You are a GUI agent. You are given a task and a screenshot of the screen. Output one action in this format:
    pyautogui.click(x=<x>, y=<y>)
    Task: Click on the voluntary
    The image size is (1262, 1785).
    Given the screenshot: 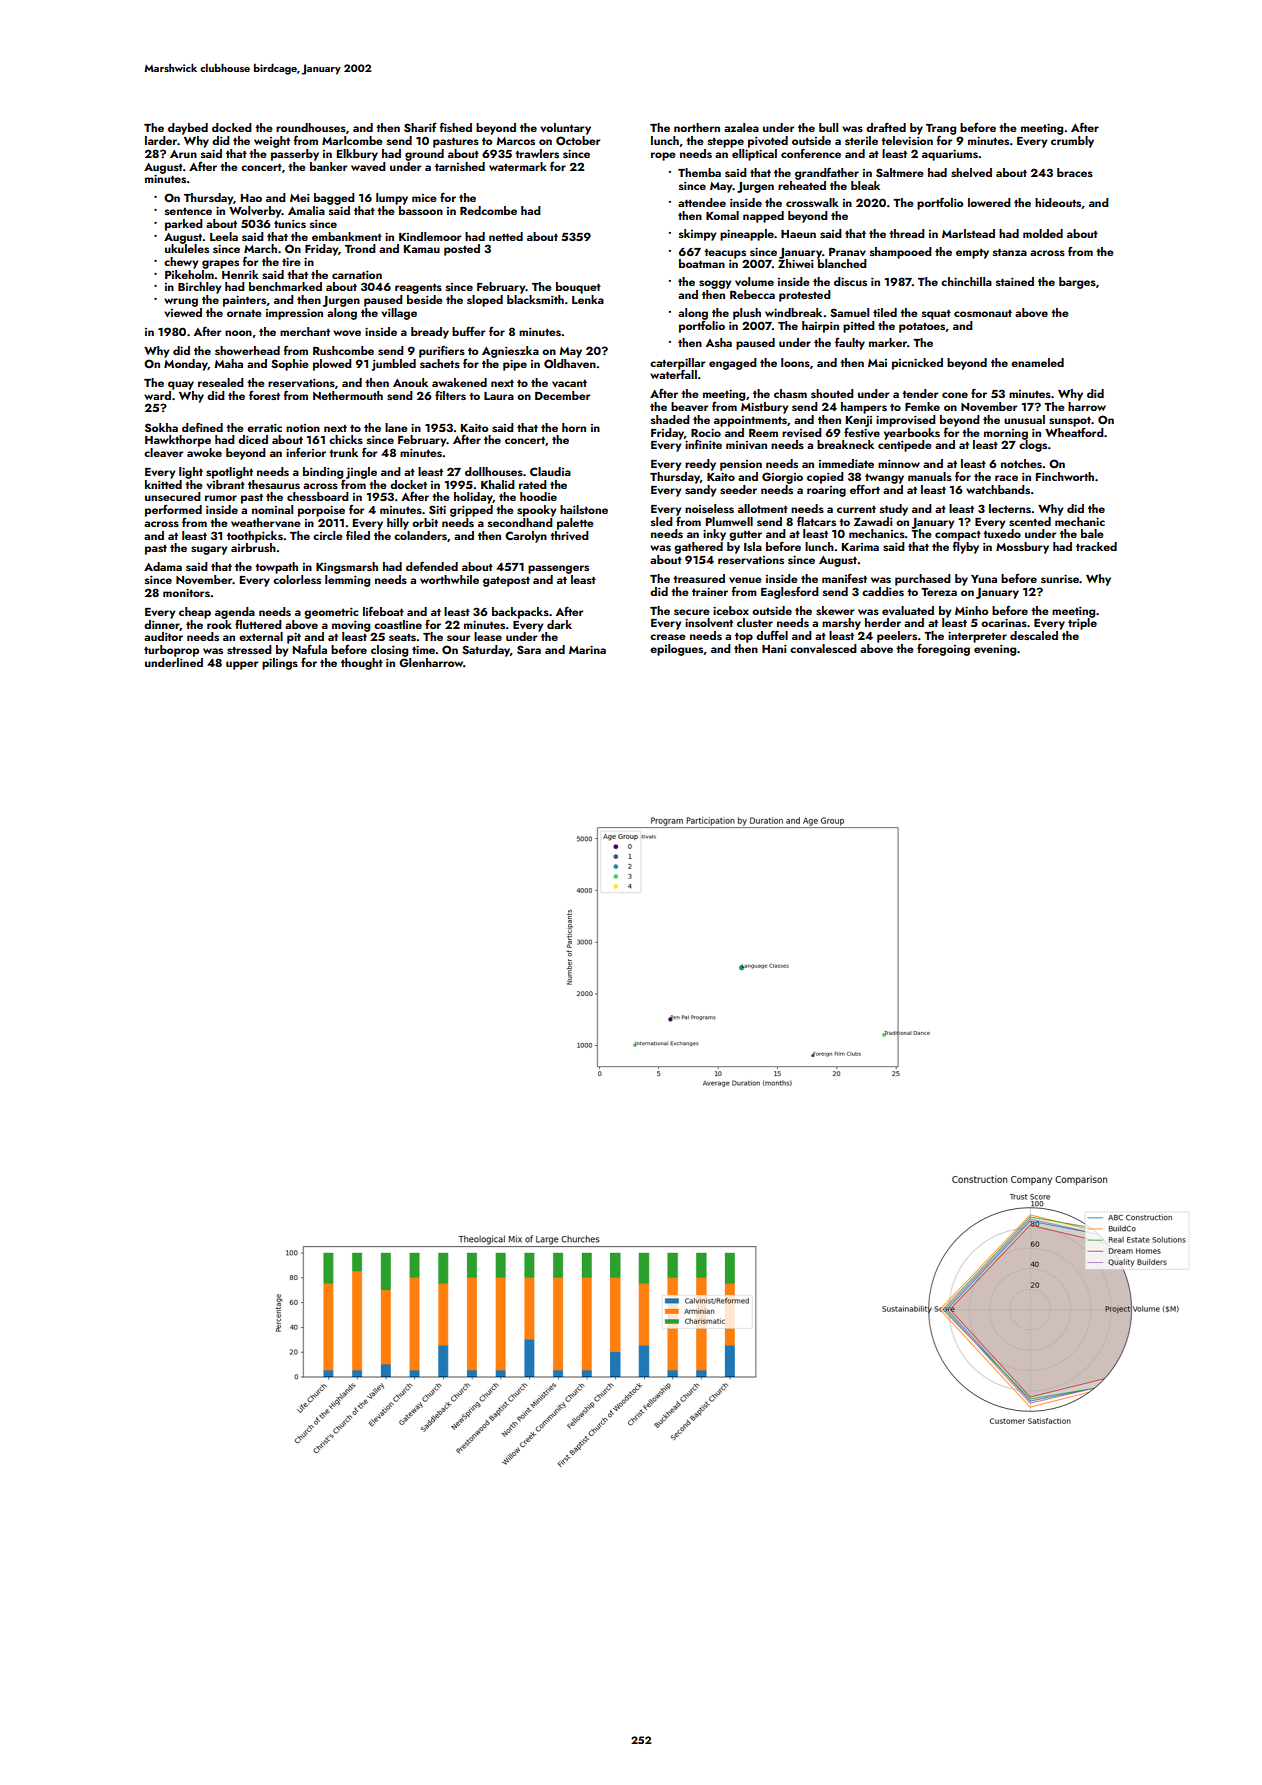 What is the action you would take?
    pyautogui.click(x=565, y=129)
